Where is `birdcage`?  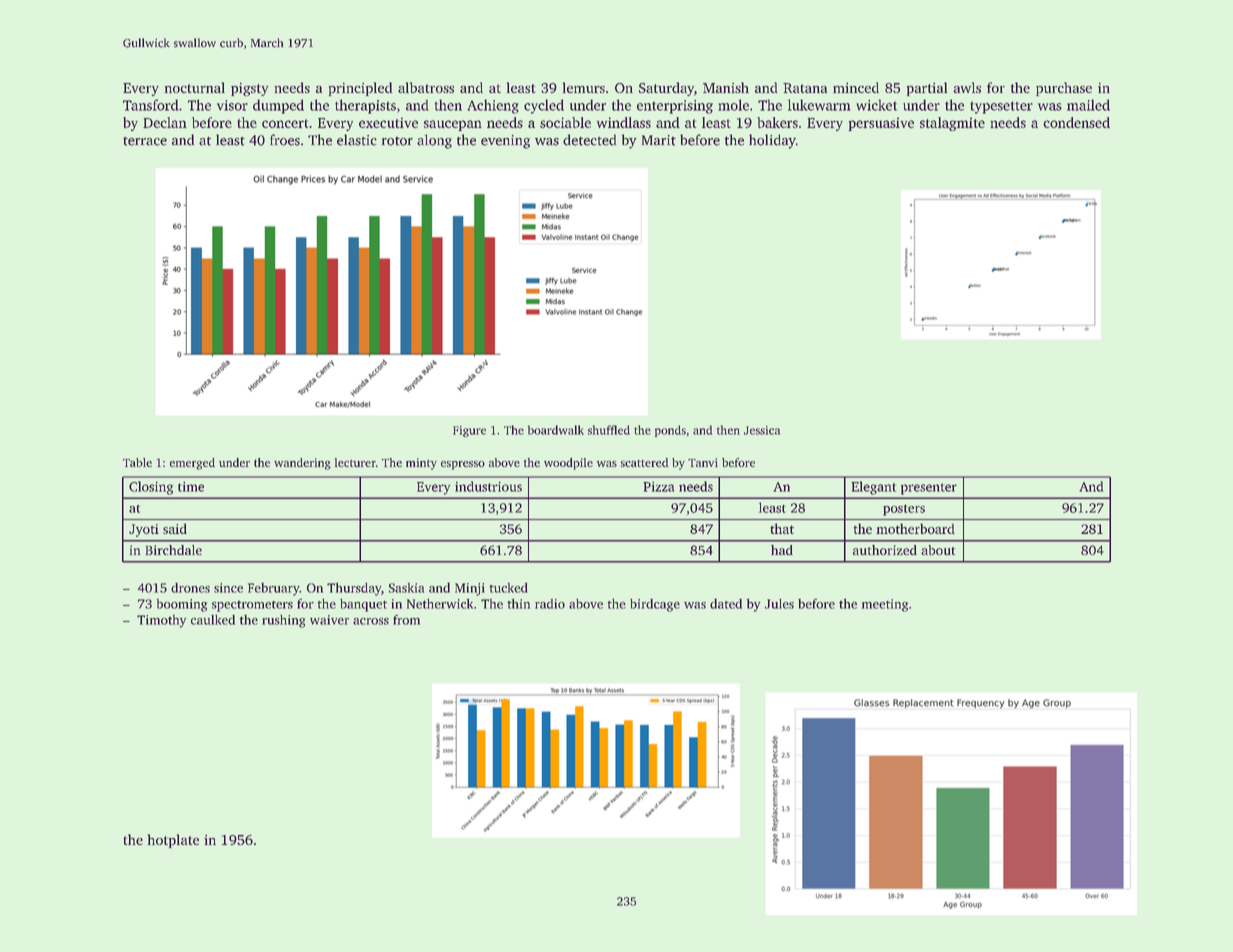
birdcage is located at coordinates (655, 605).
